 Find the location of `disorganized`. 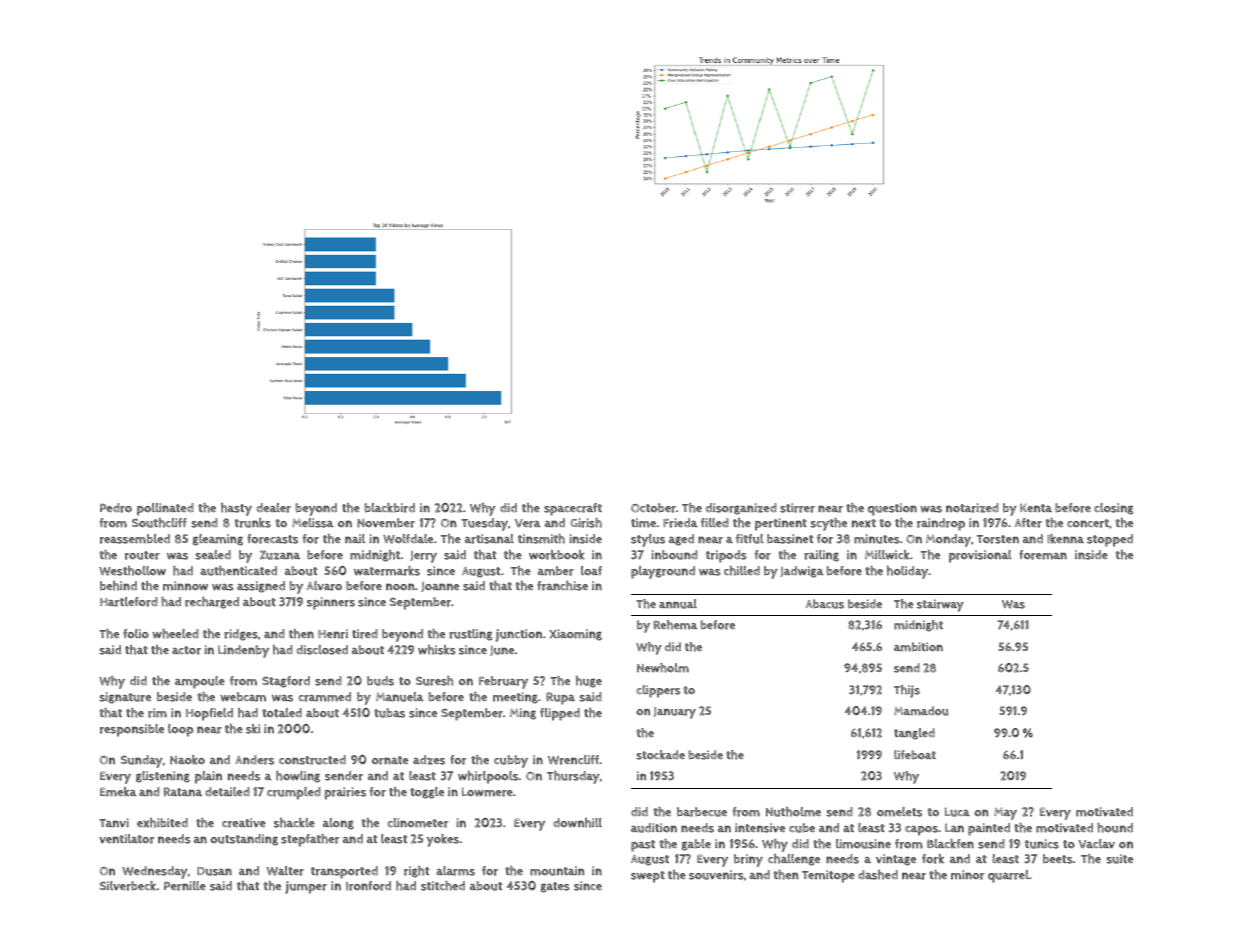

disorganized is located at coordinates (741, 509).
